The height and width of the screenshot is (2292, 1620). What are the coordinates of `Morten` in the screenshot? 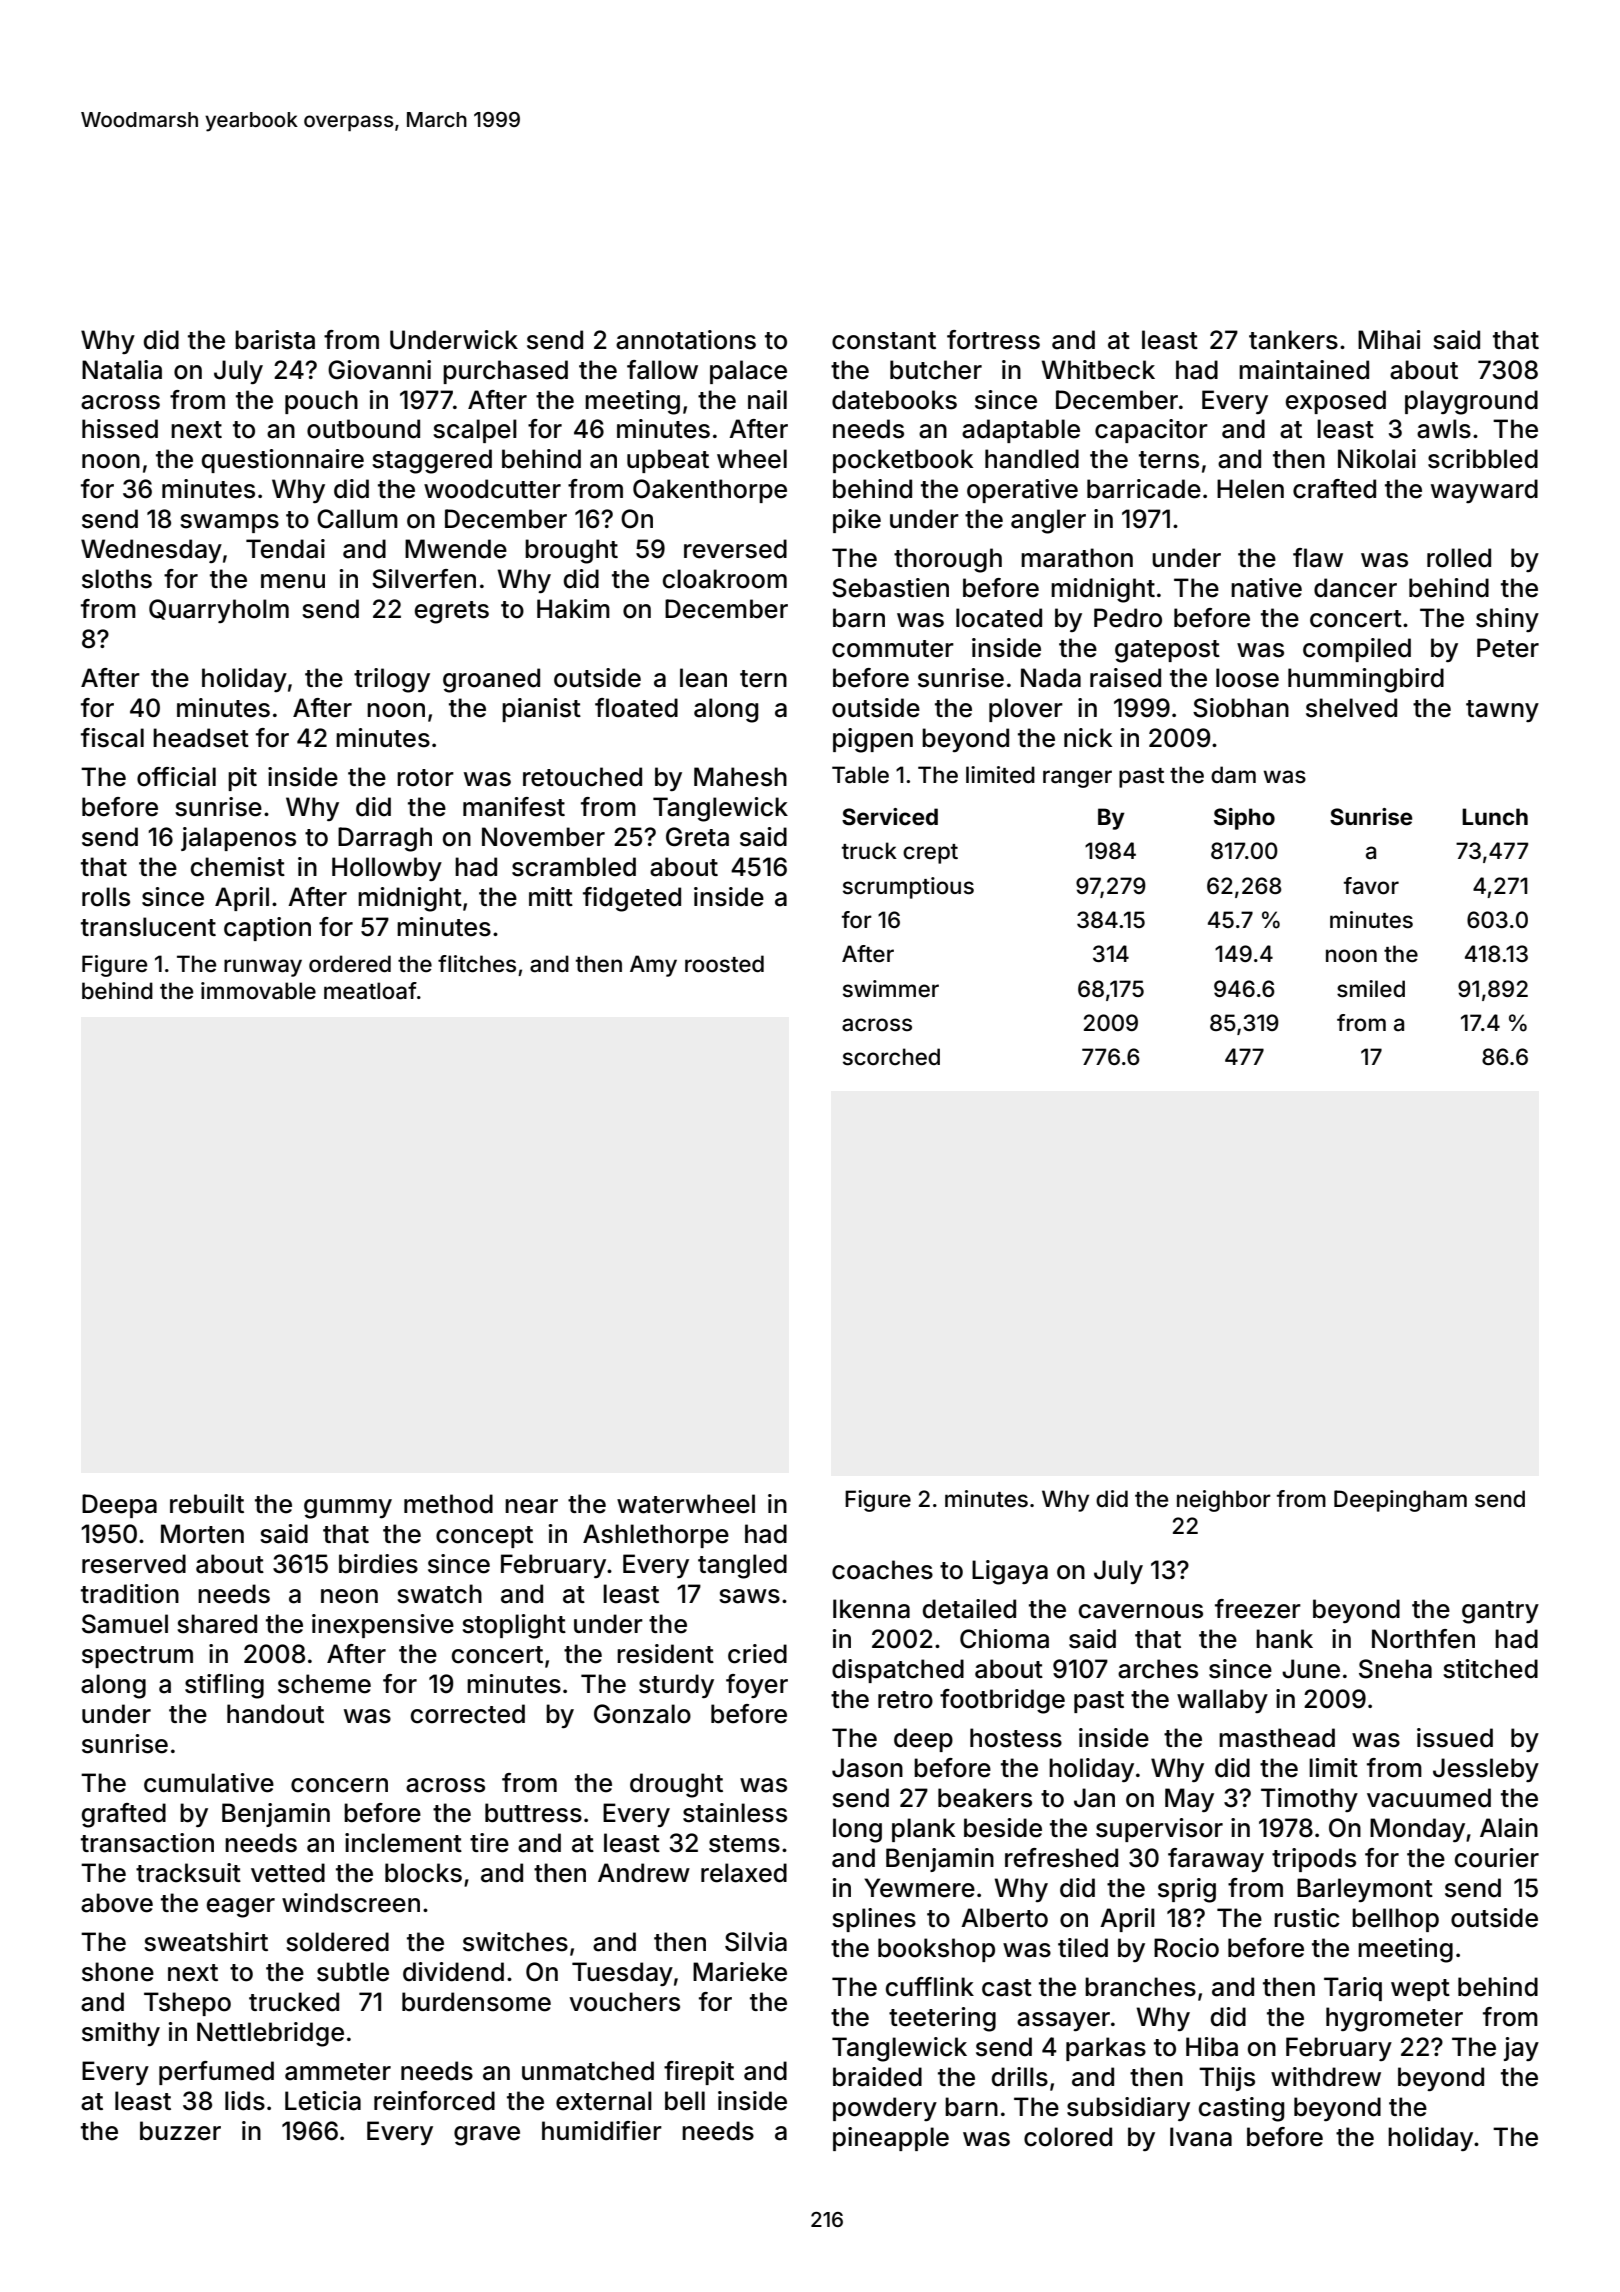 It's located at (202, 1534).
